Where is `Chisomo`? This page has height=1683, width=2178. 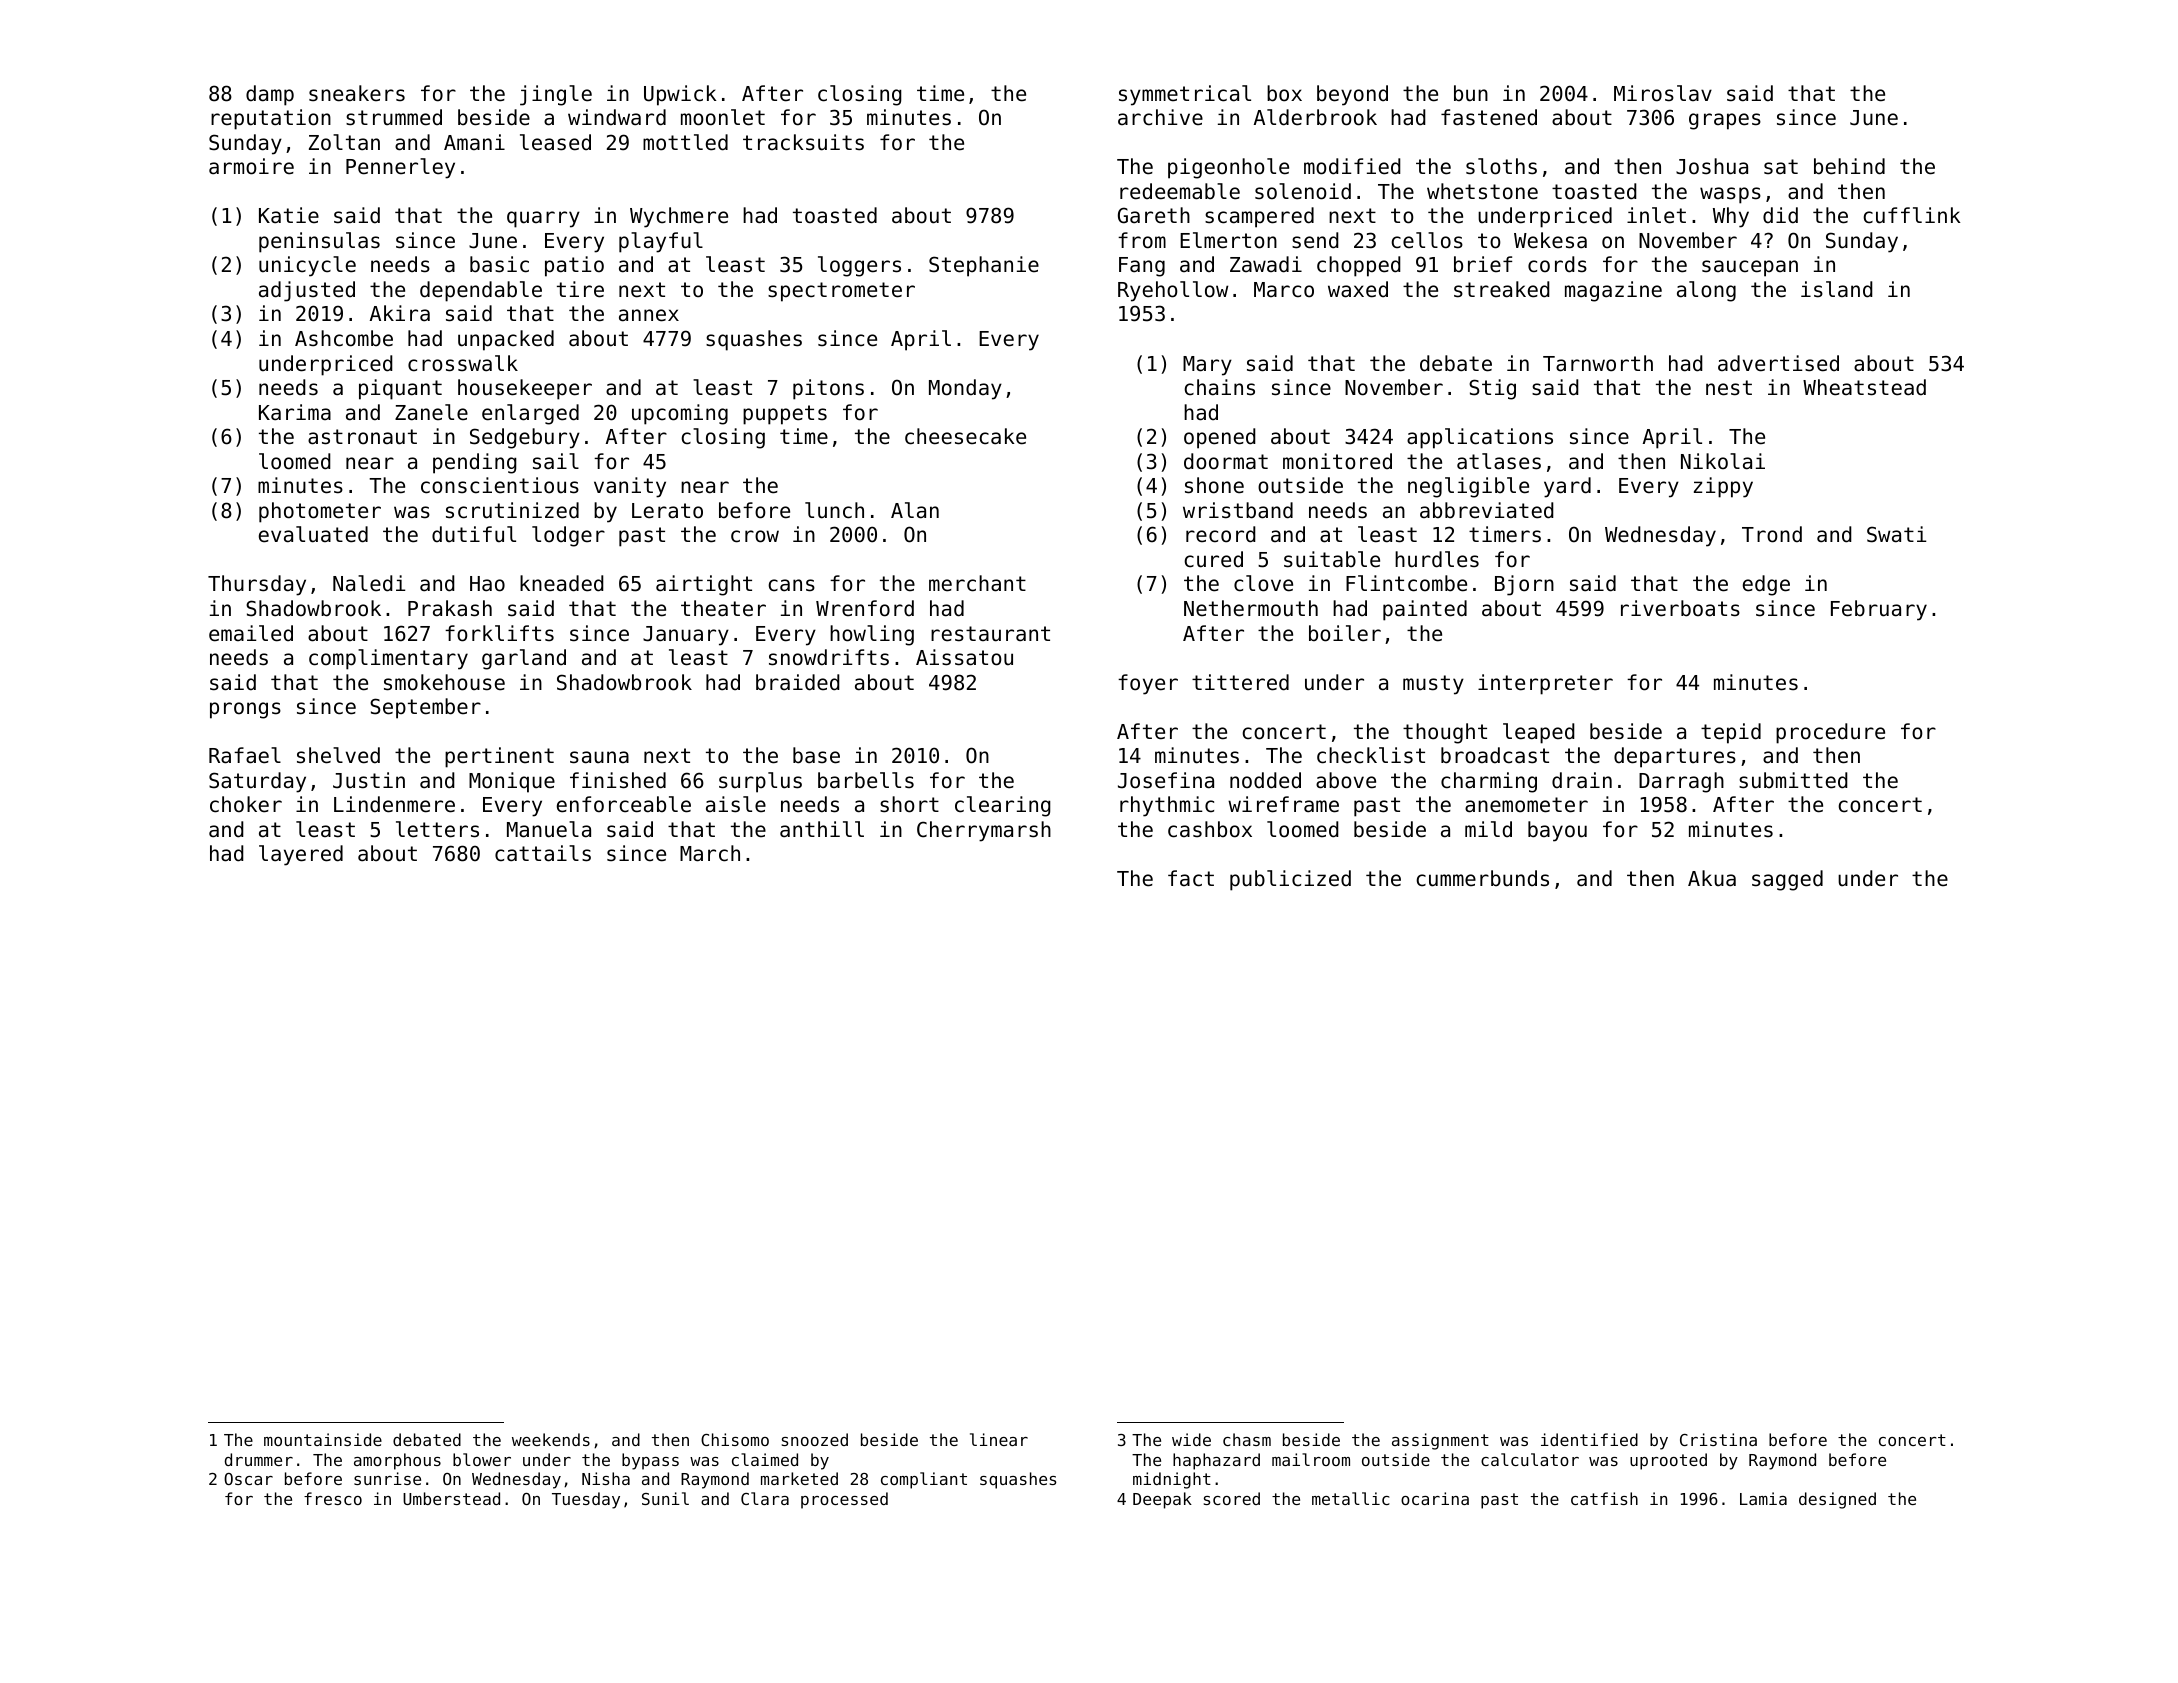 Chisomo is located at coordinates (735, 1439).
